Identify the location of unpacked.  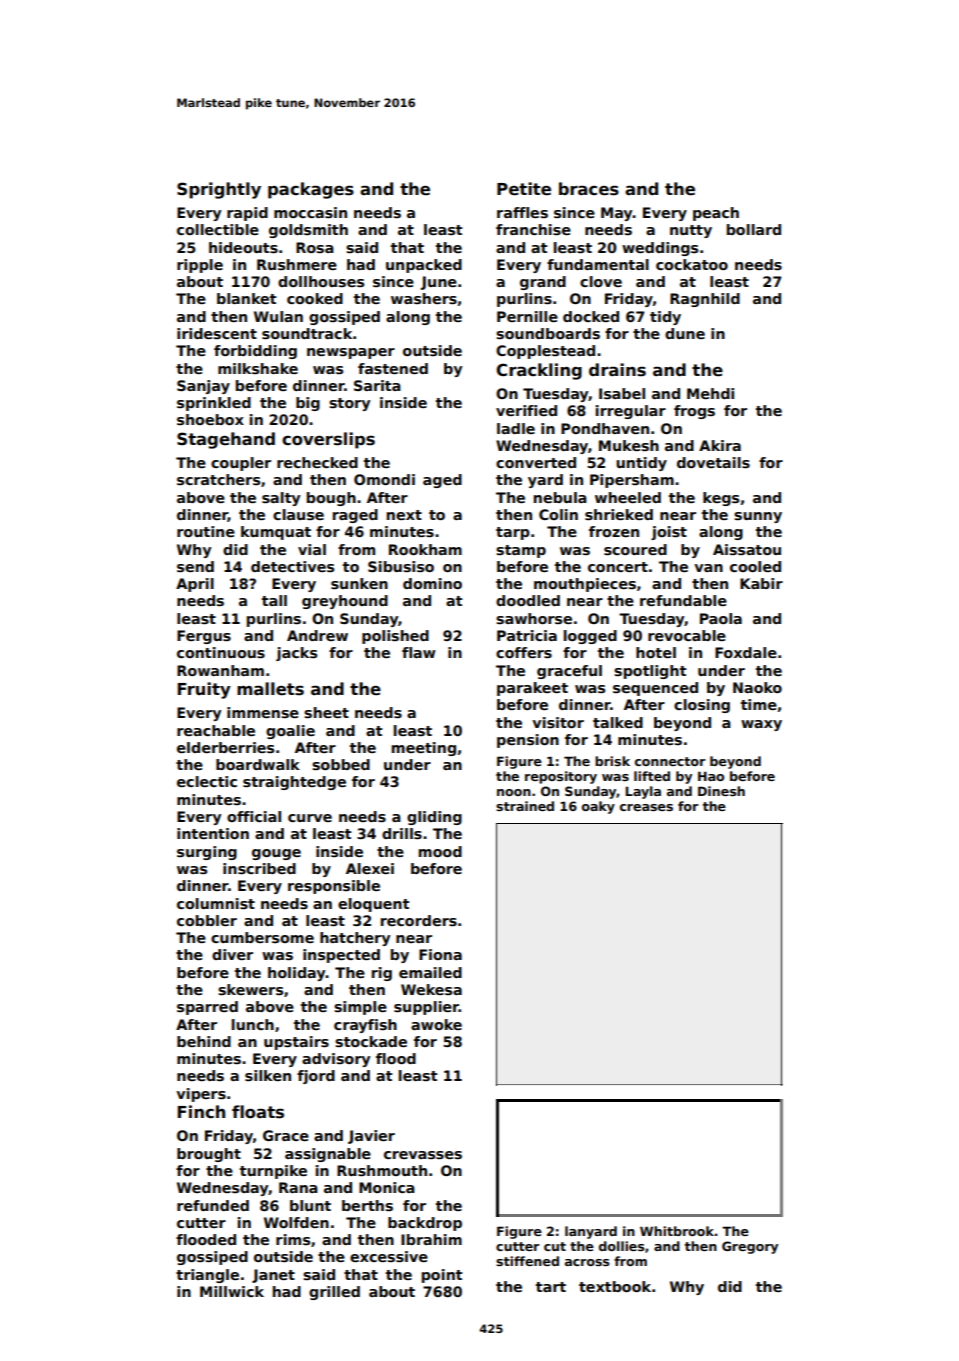
(424, 266).
